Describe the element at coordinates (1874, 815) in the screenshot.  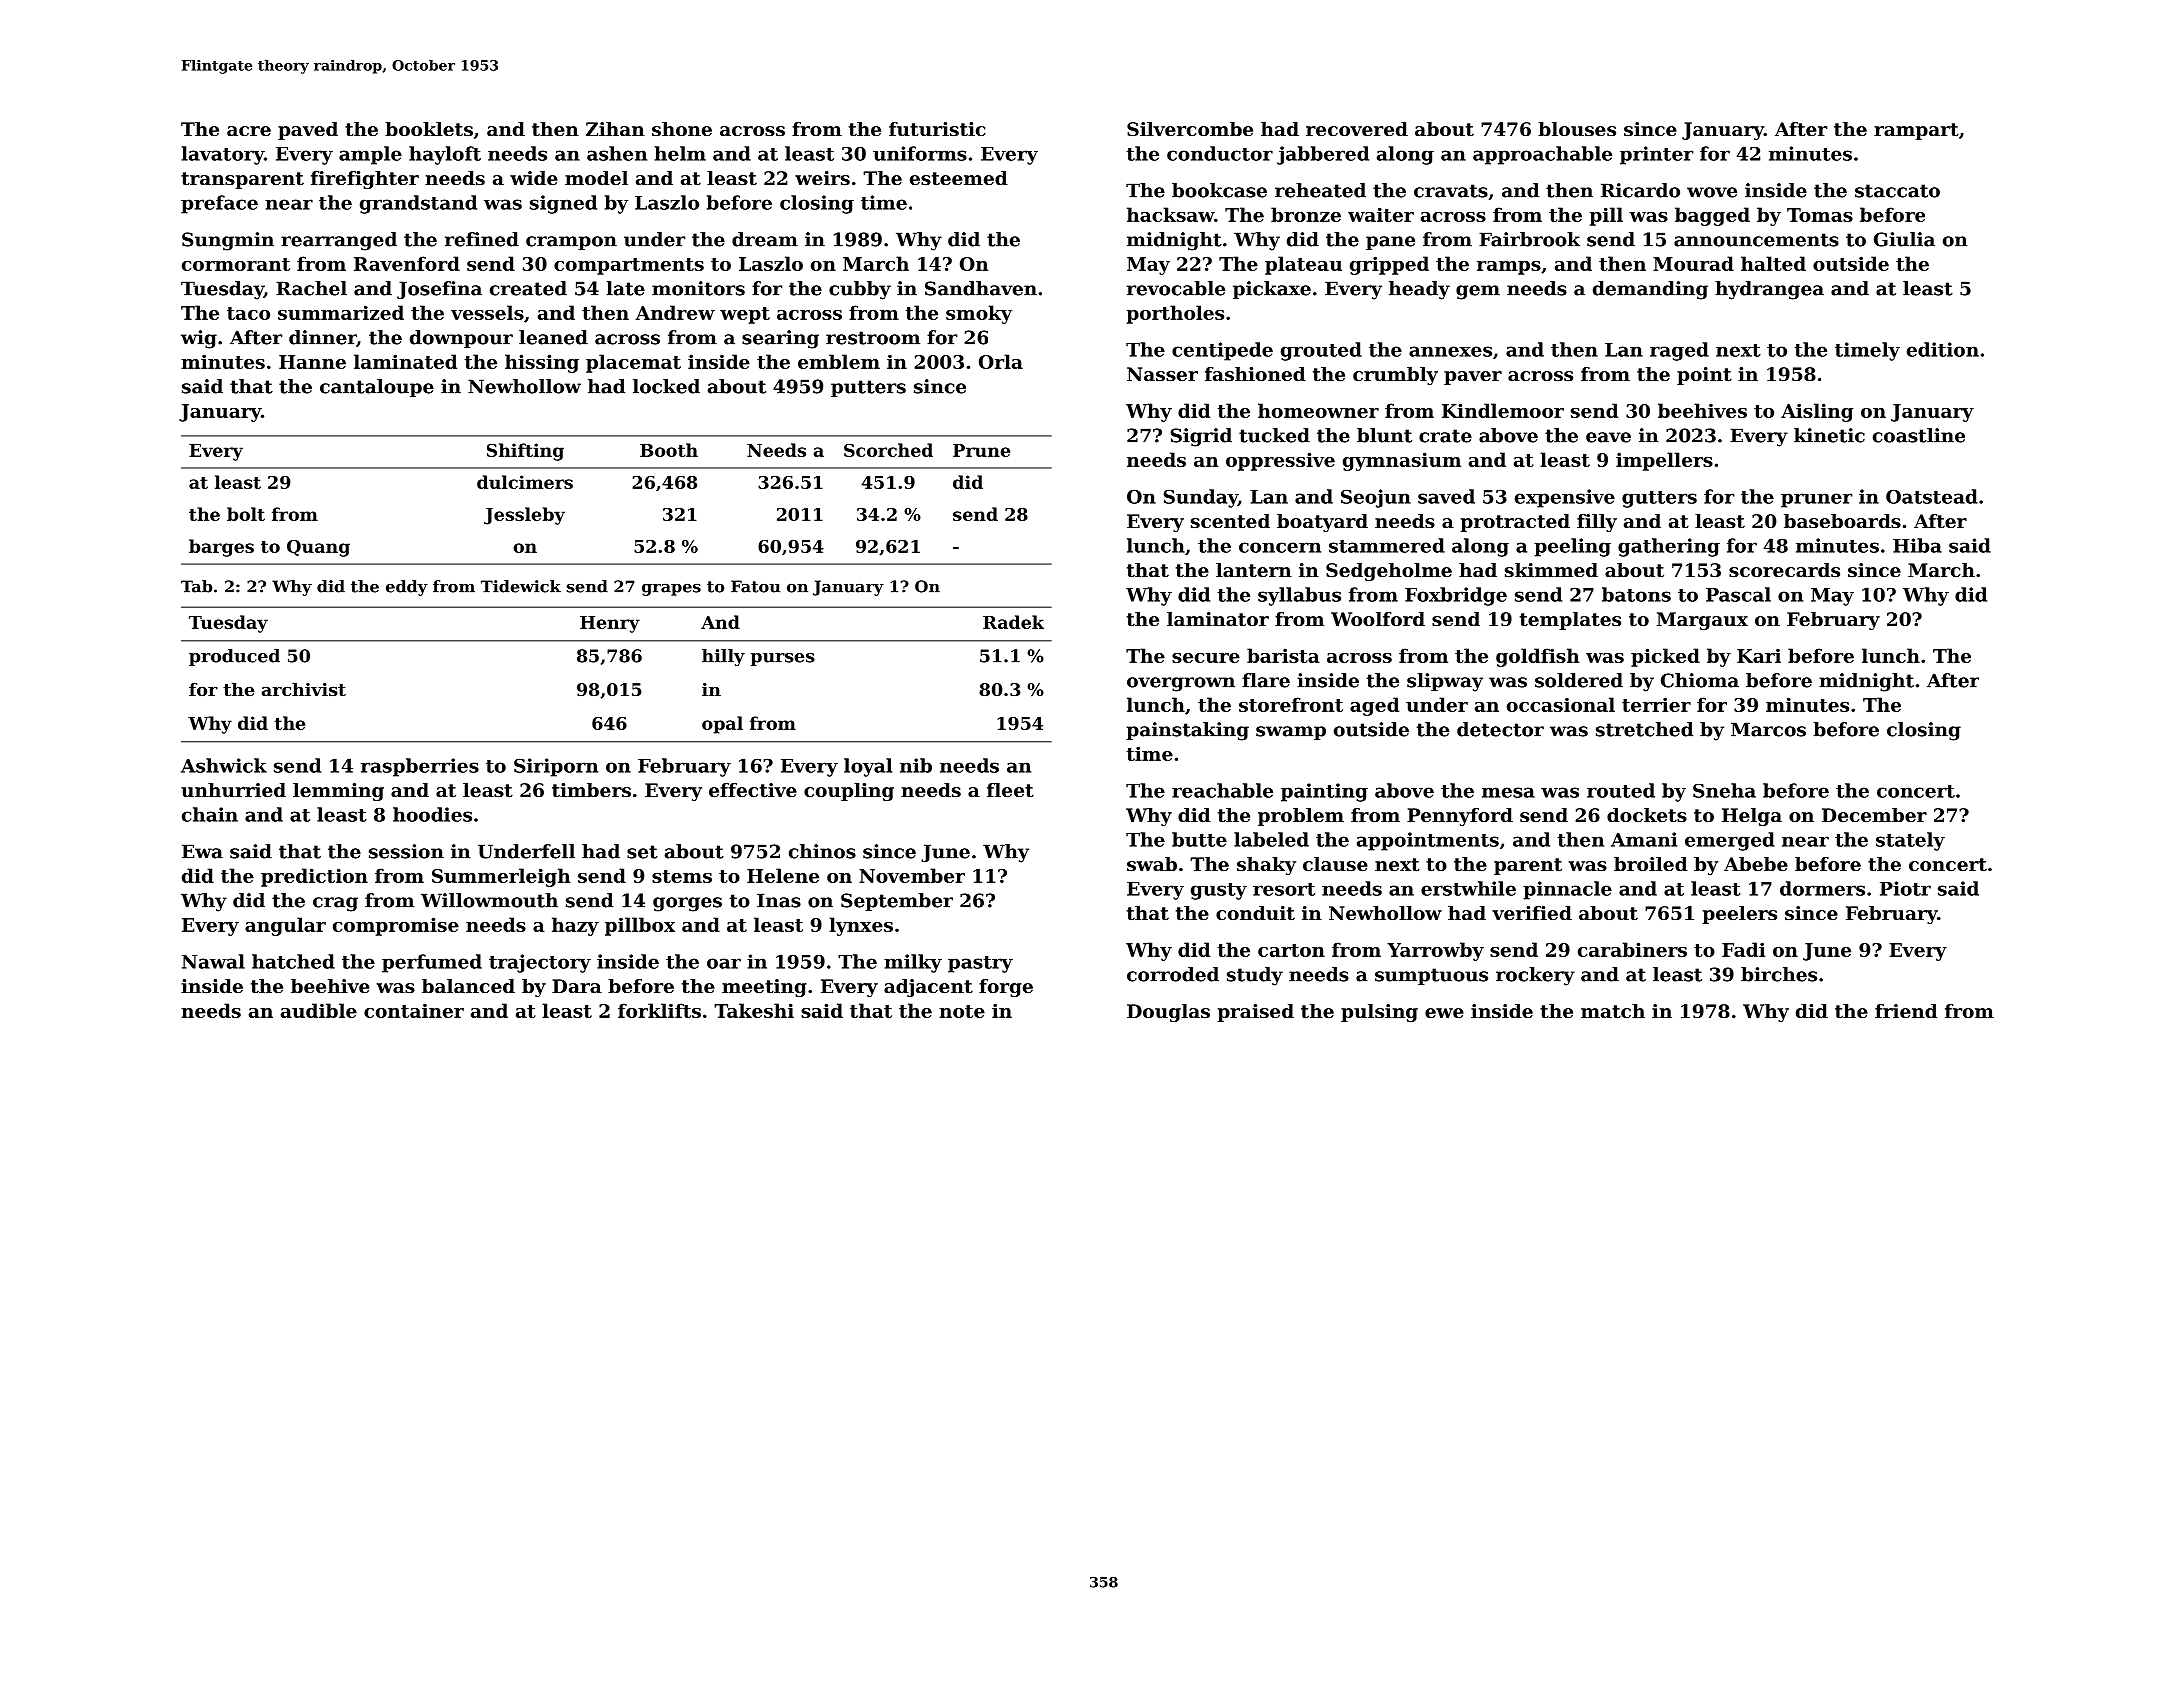
I see `December` at that location.
